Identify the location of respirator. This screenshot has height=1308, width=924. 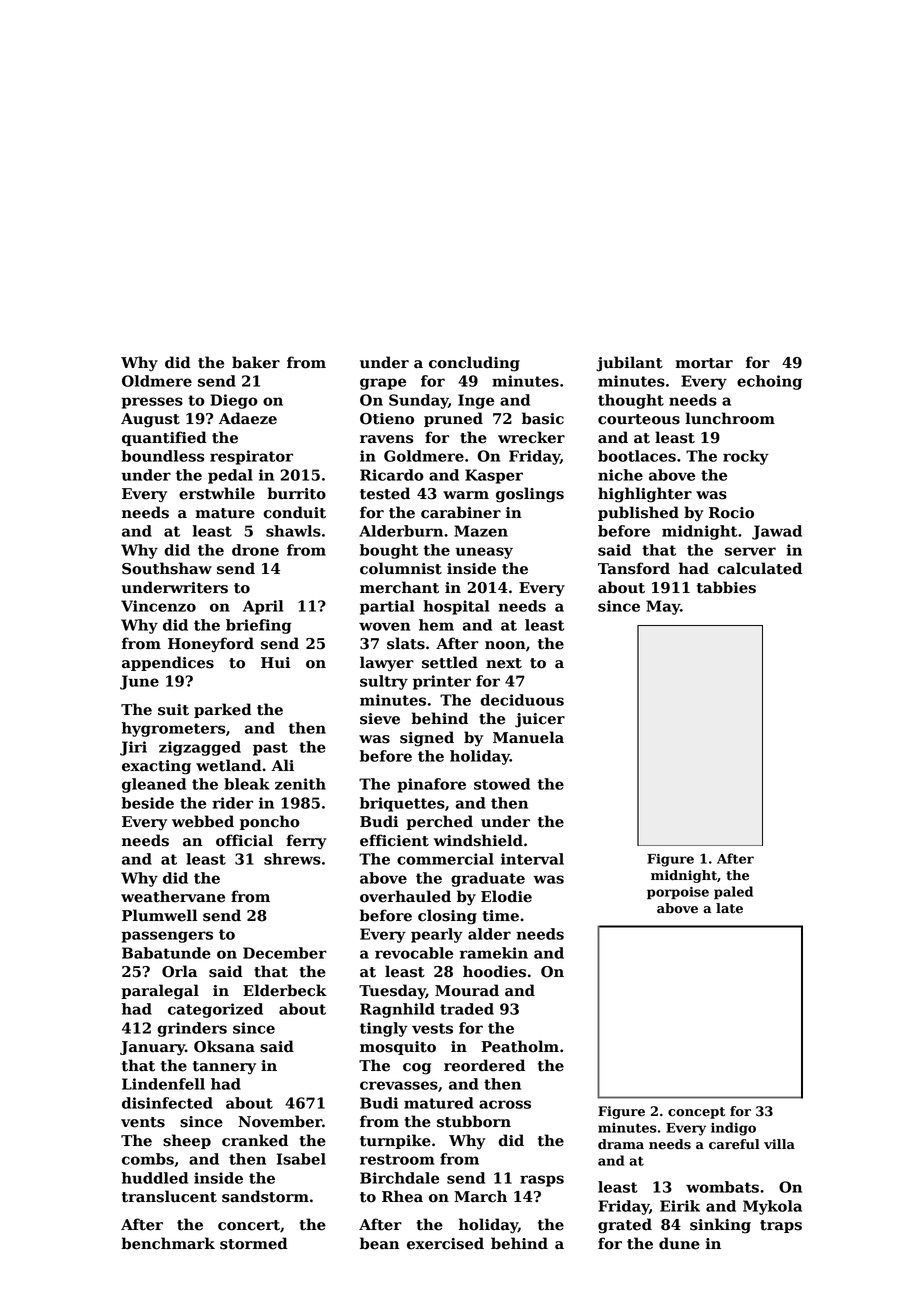
(251, 457).
